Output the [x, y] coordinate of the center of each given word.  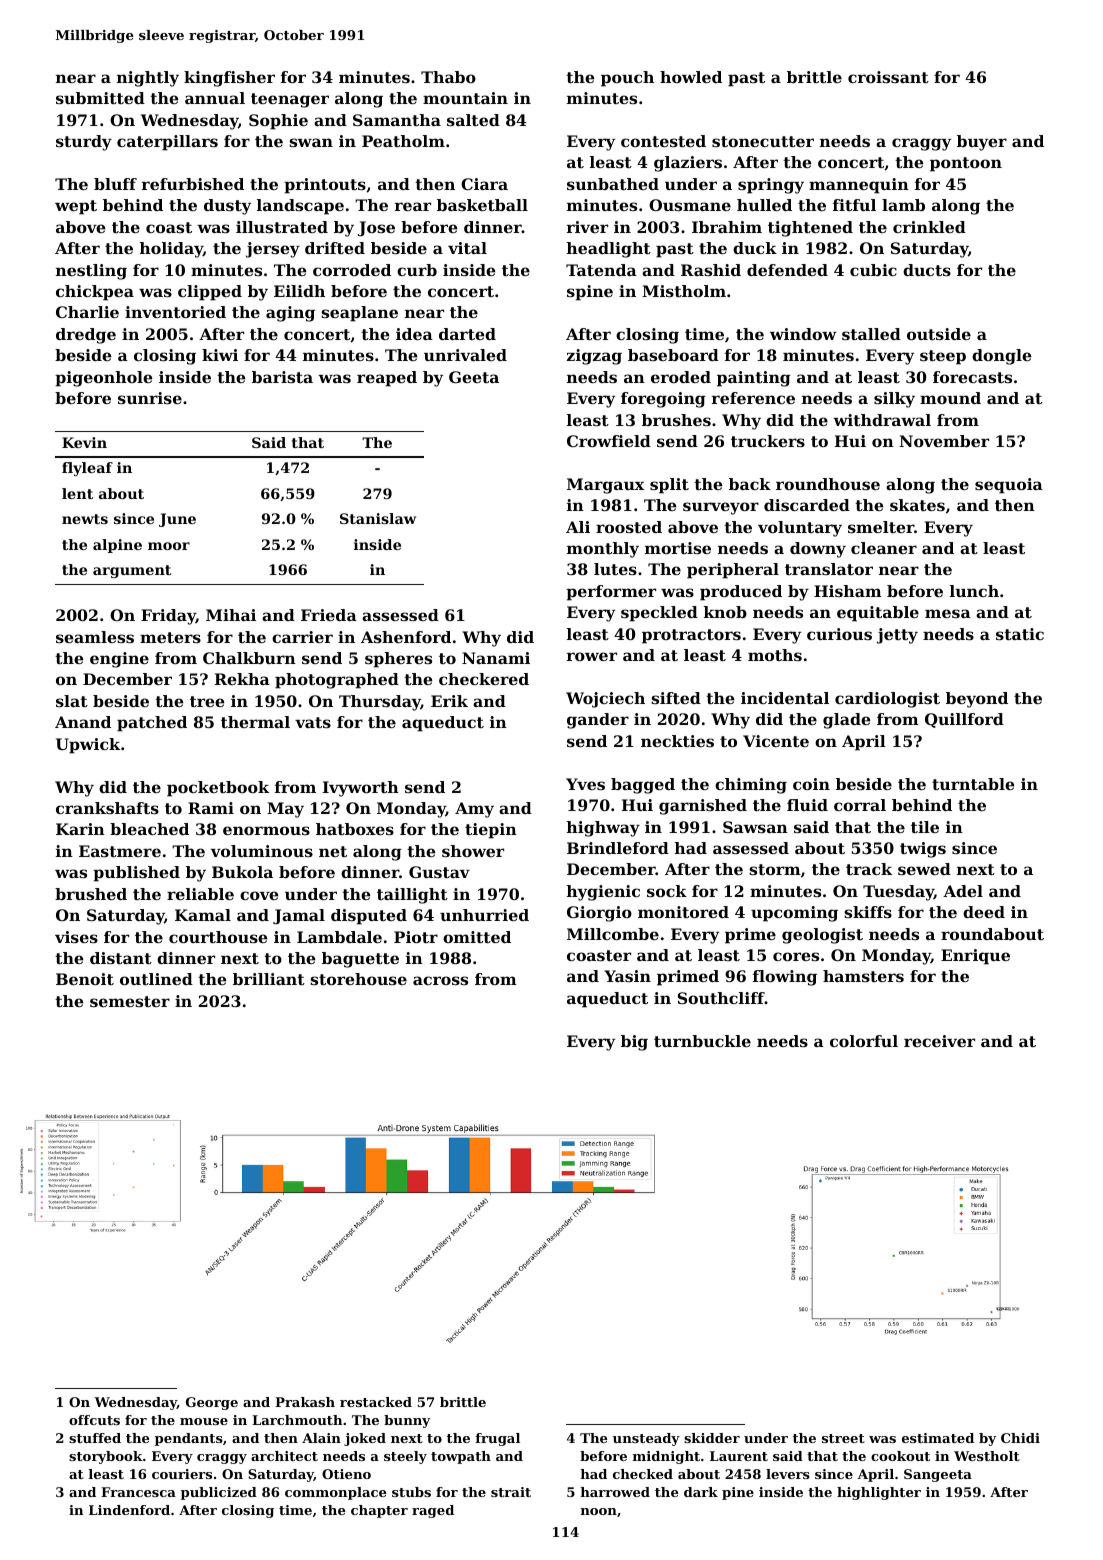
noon [599, 1511]
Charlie [87, 312]
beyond [977, 700]
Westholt [987, 1456]
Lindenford [129, 1510]
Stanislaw [378, 518]
